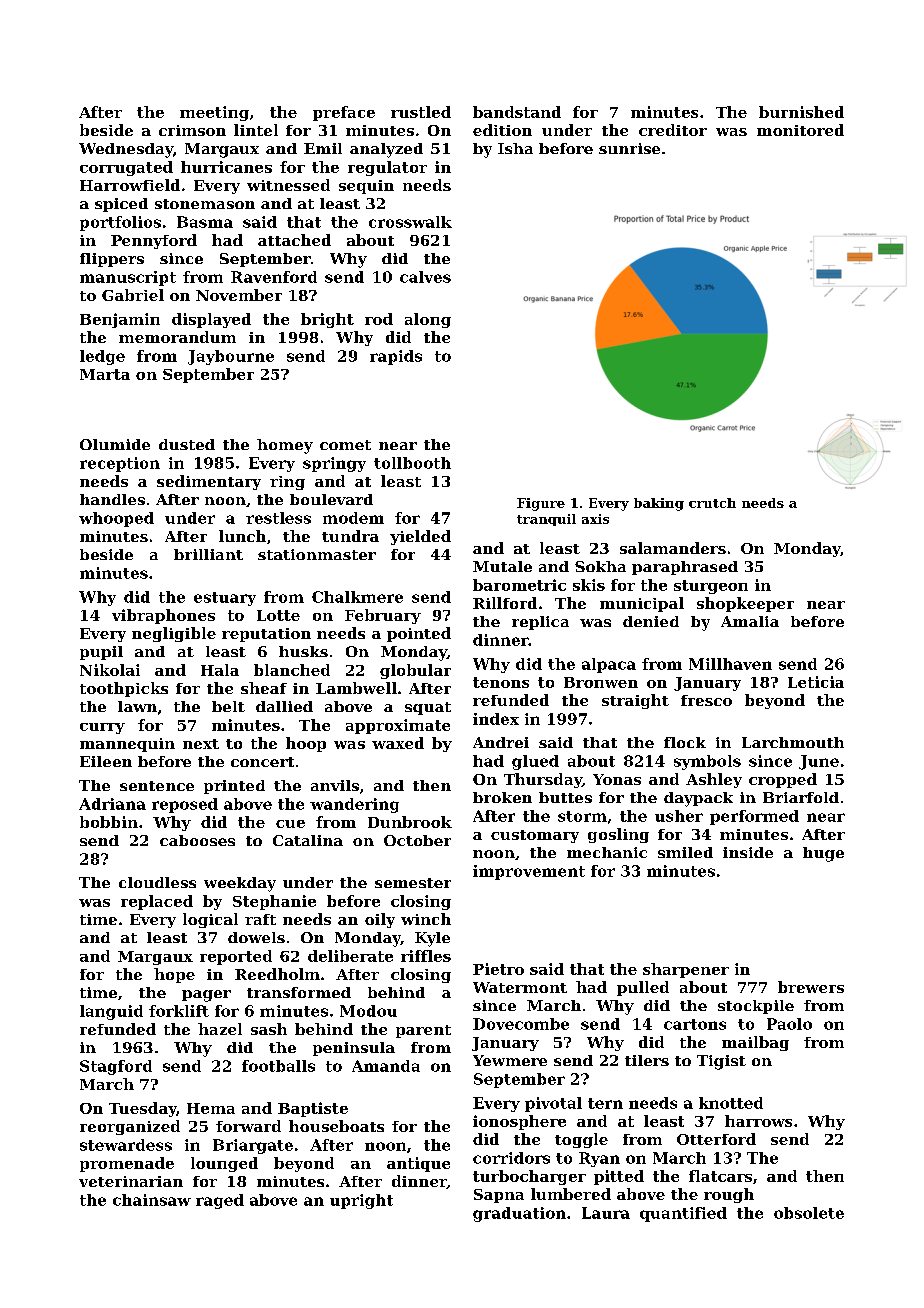 The height and width of the document is (1308, 924). Describe the element at coordinates (520, 987) in the document. I see `Watermont` at that location.
